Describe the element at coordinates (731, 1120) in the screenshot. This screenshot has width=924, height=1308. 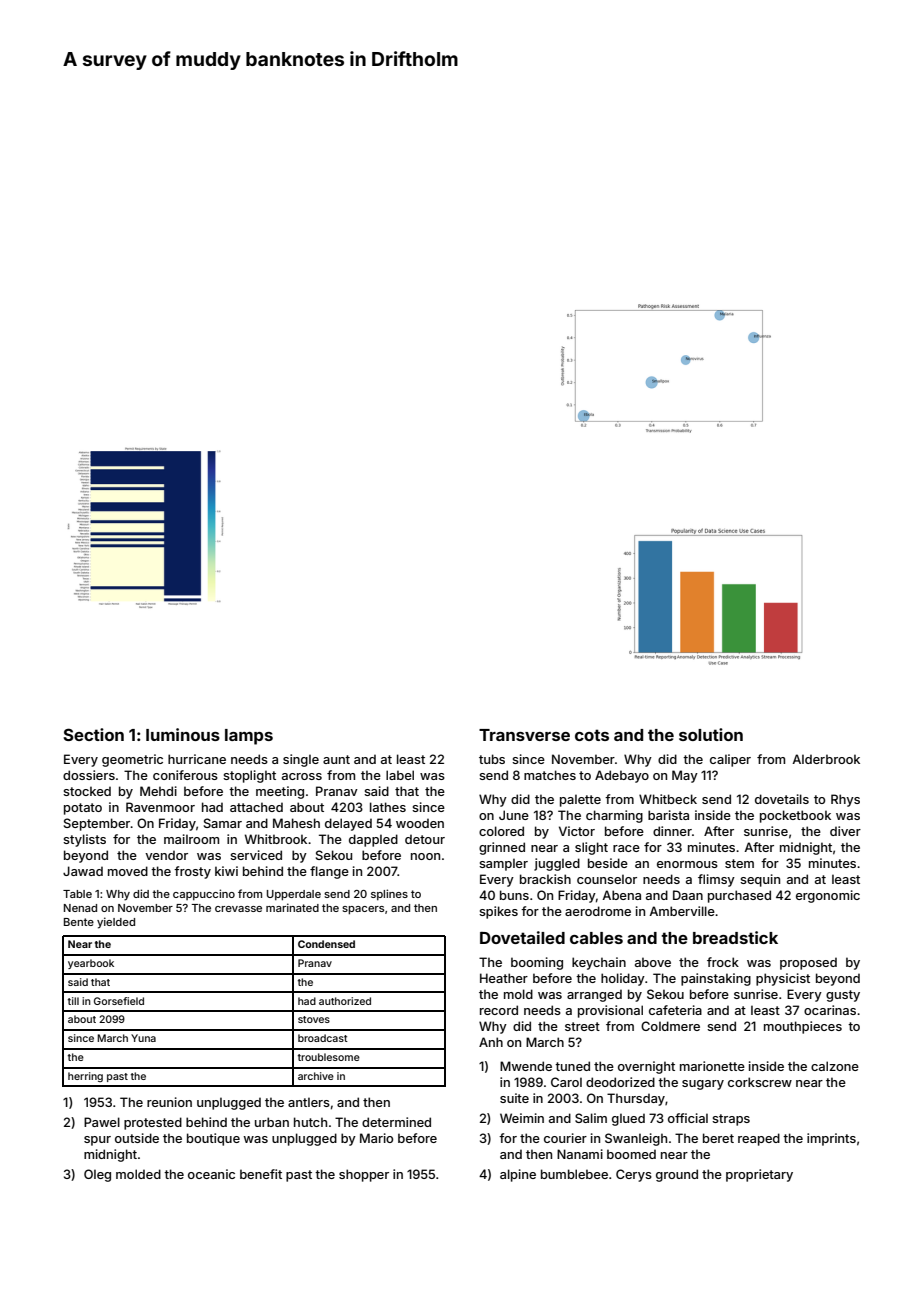
I see `straps` at that location.
